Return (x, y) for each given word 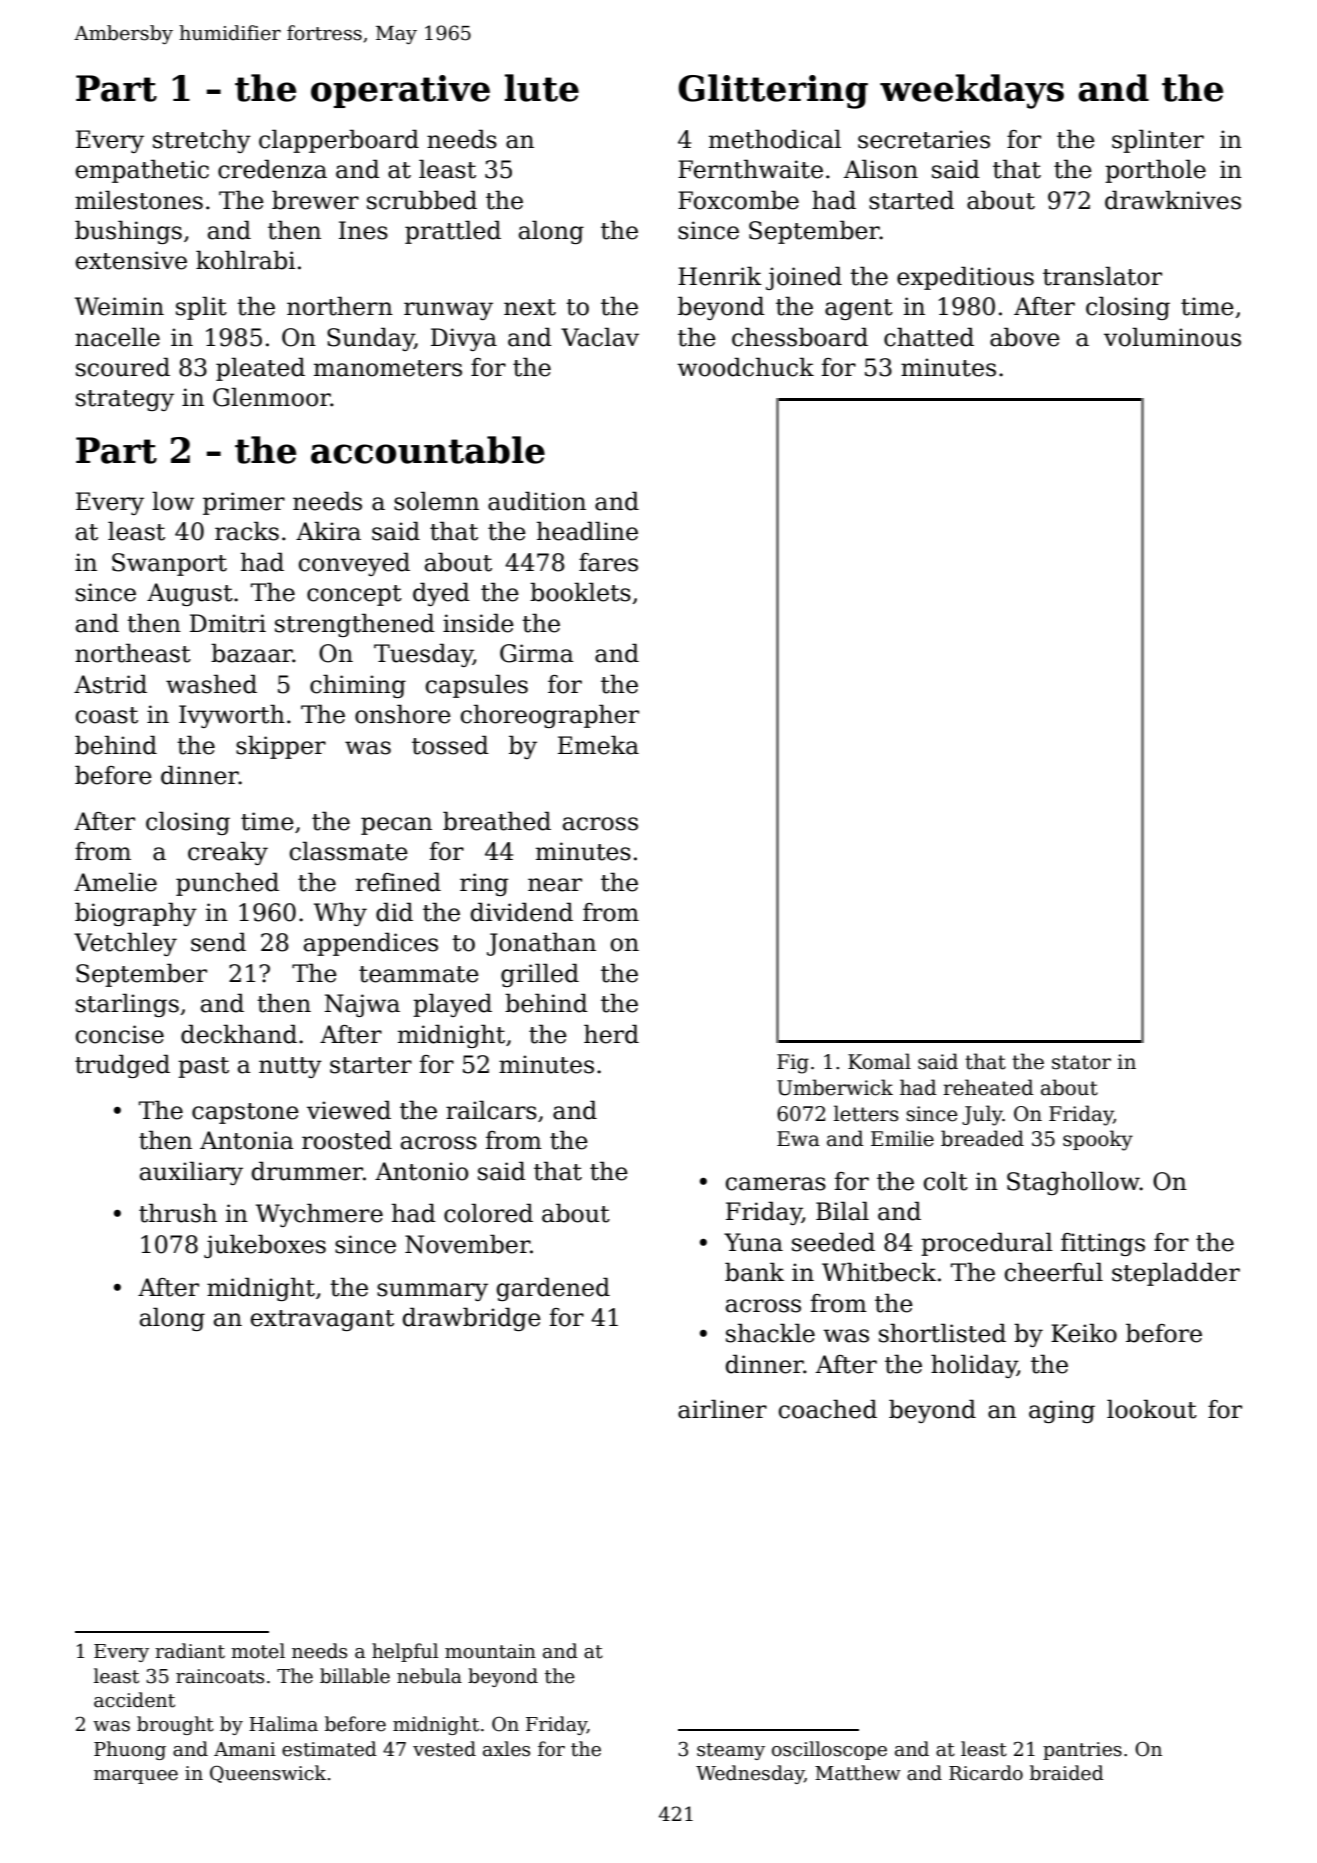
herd (611, 1034)
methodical (775, 139)
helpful (405, 1652)
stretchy (202, 141)
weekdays (972, 91)
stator (1081, 1062)
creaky (228, 853)
